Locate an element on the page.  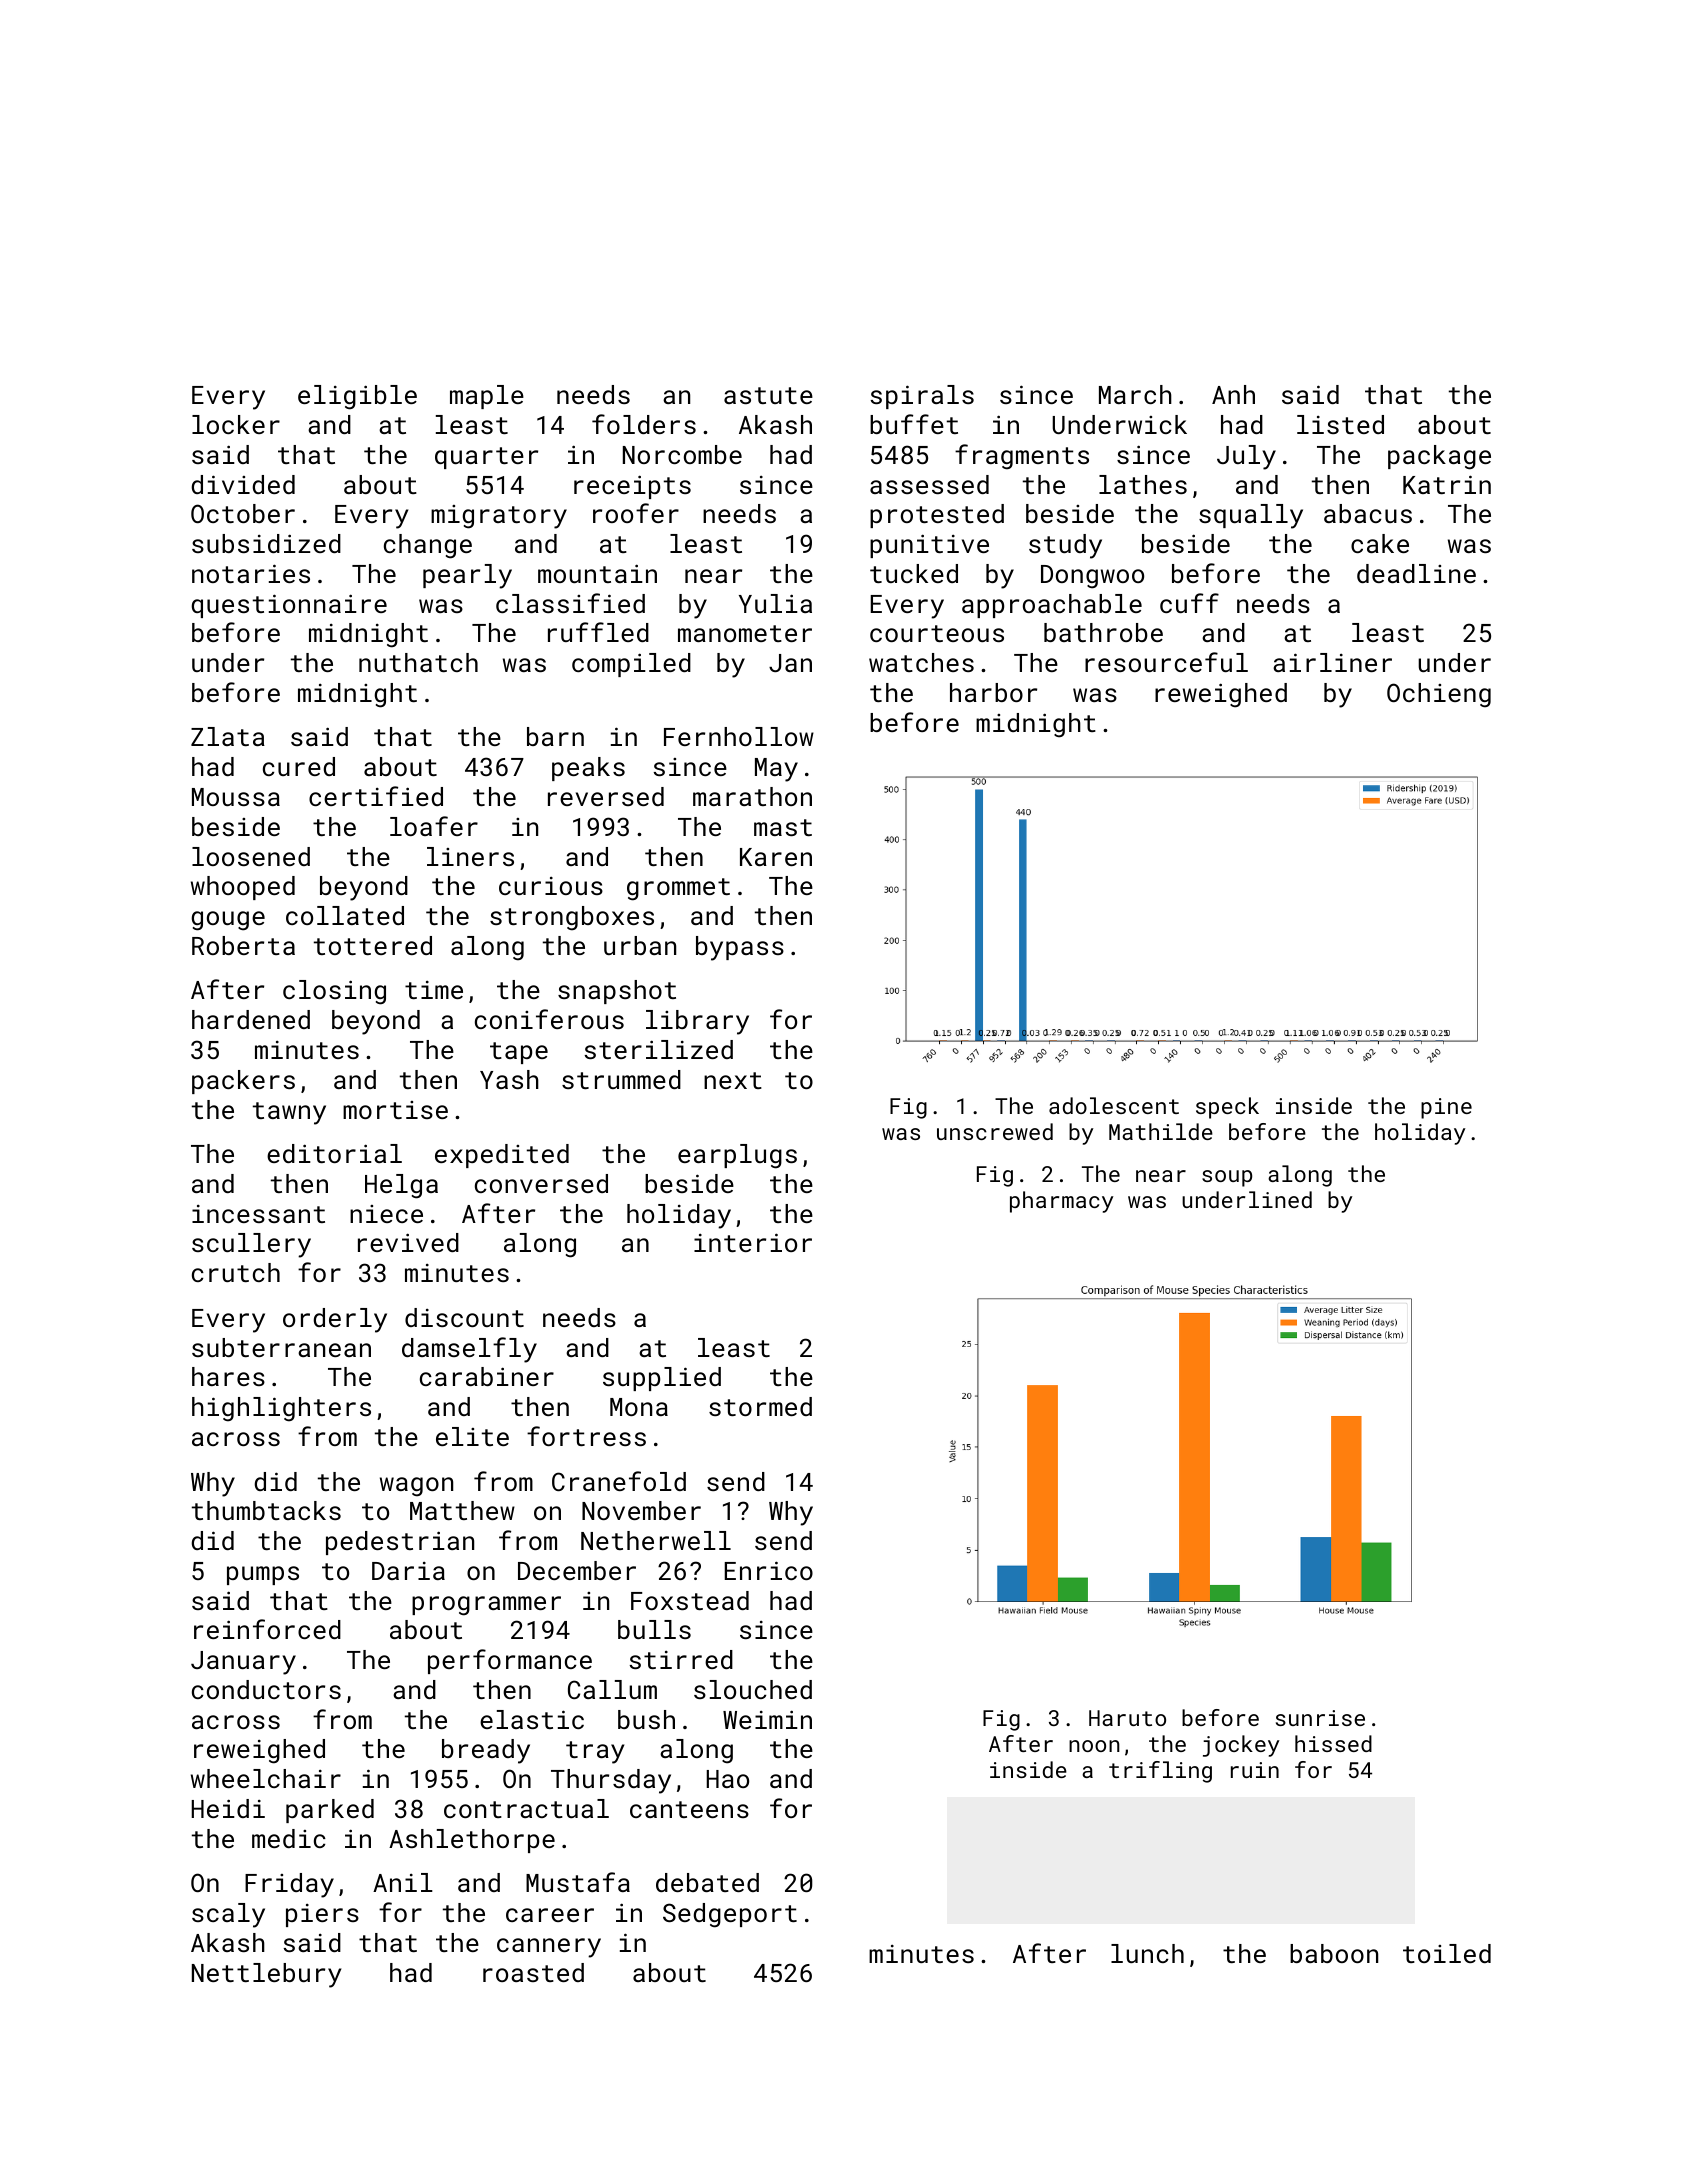
programmer is located at coordinates (486, 1606).
